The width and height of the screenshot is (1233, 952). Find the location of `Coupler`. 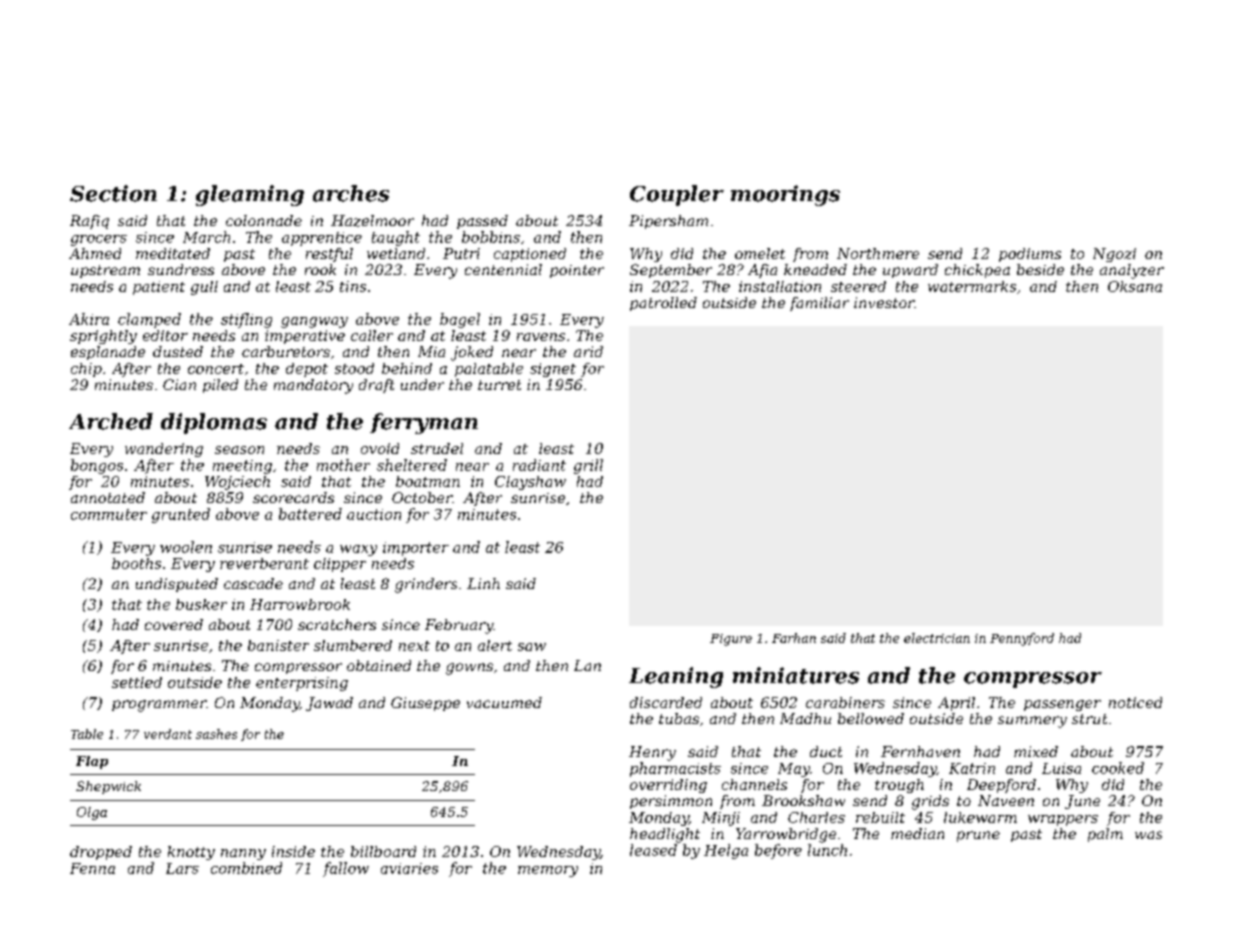

Coupler is located at coordinates (677, 195).
